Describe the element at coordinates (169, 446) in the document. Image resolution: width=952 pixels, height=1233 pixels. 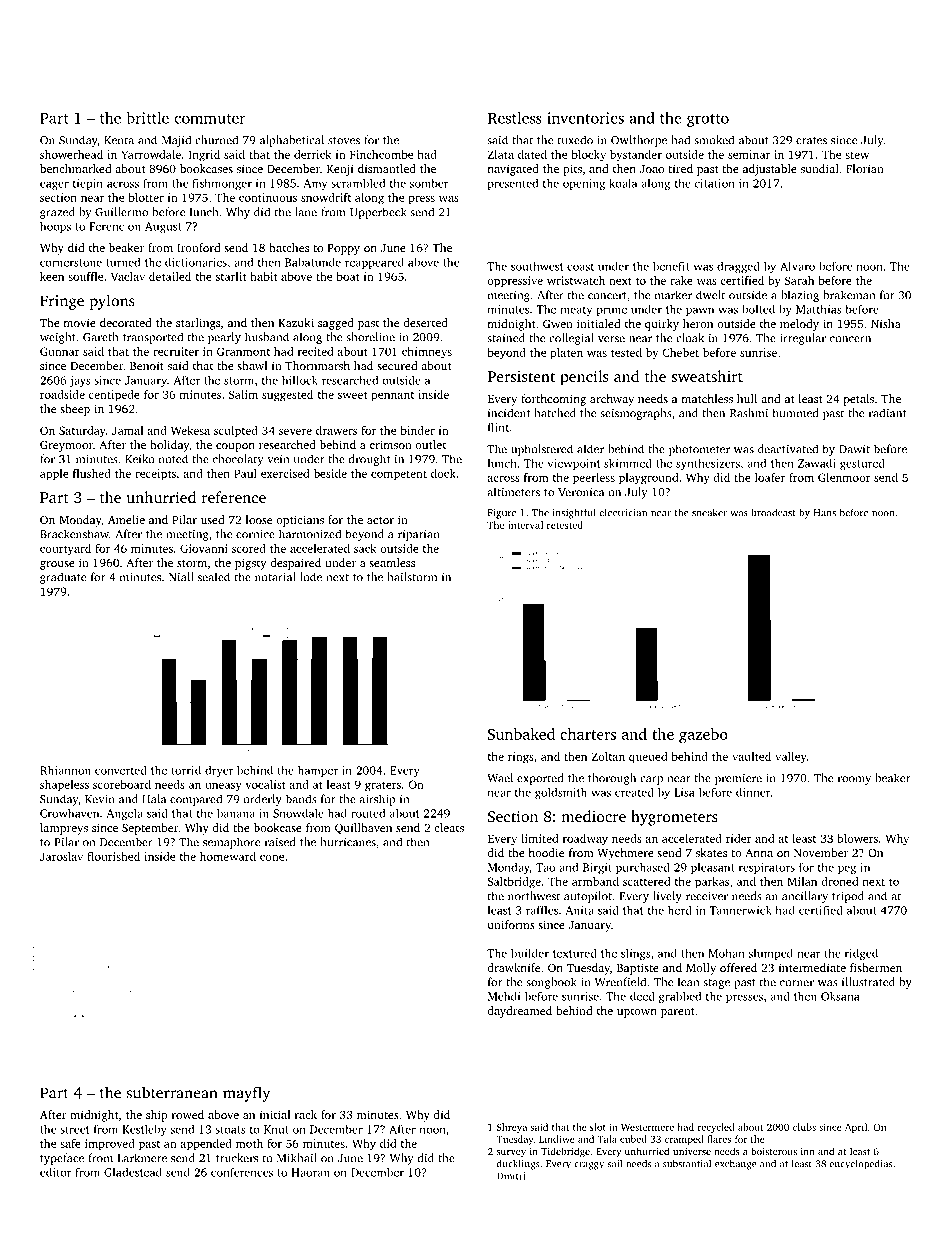
I see `holiday` at that location.
